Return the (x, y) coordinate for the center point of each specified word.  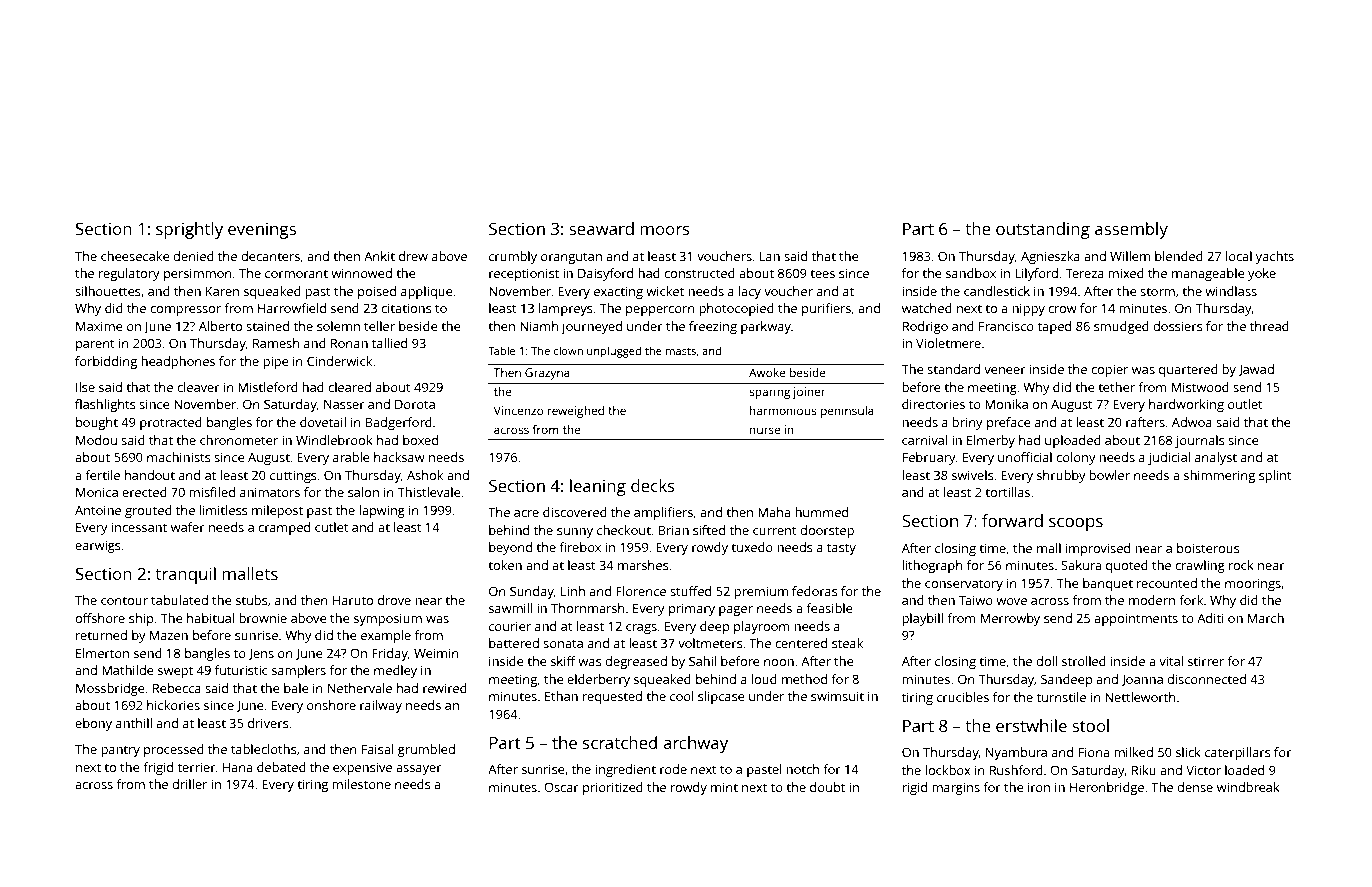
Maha (774, 512)
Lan (770, 256)
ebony (93, 724)
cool (681, 696)
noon (779, 662)
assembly (1131, 230)
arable (351, 457)
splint (1275, 476)
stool (1090, 725)
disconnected (1206, 679)
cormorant (296, 273)
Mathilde (128, 670)
